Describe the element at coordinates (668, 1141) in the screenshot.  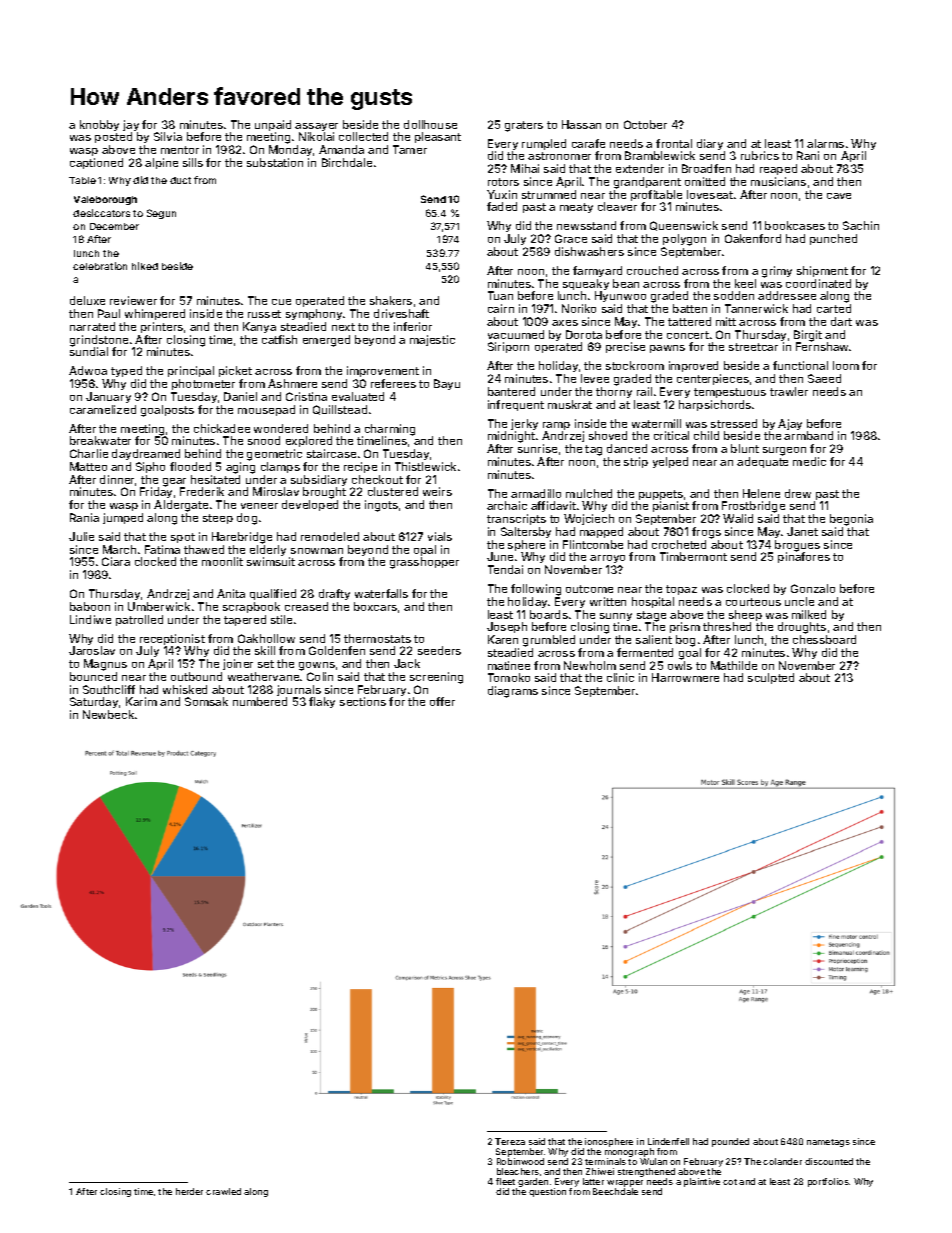
I see `Lindenfell` at that location.
